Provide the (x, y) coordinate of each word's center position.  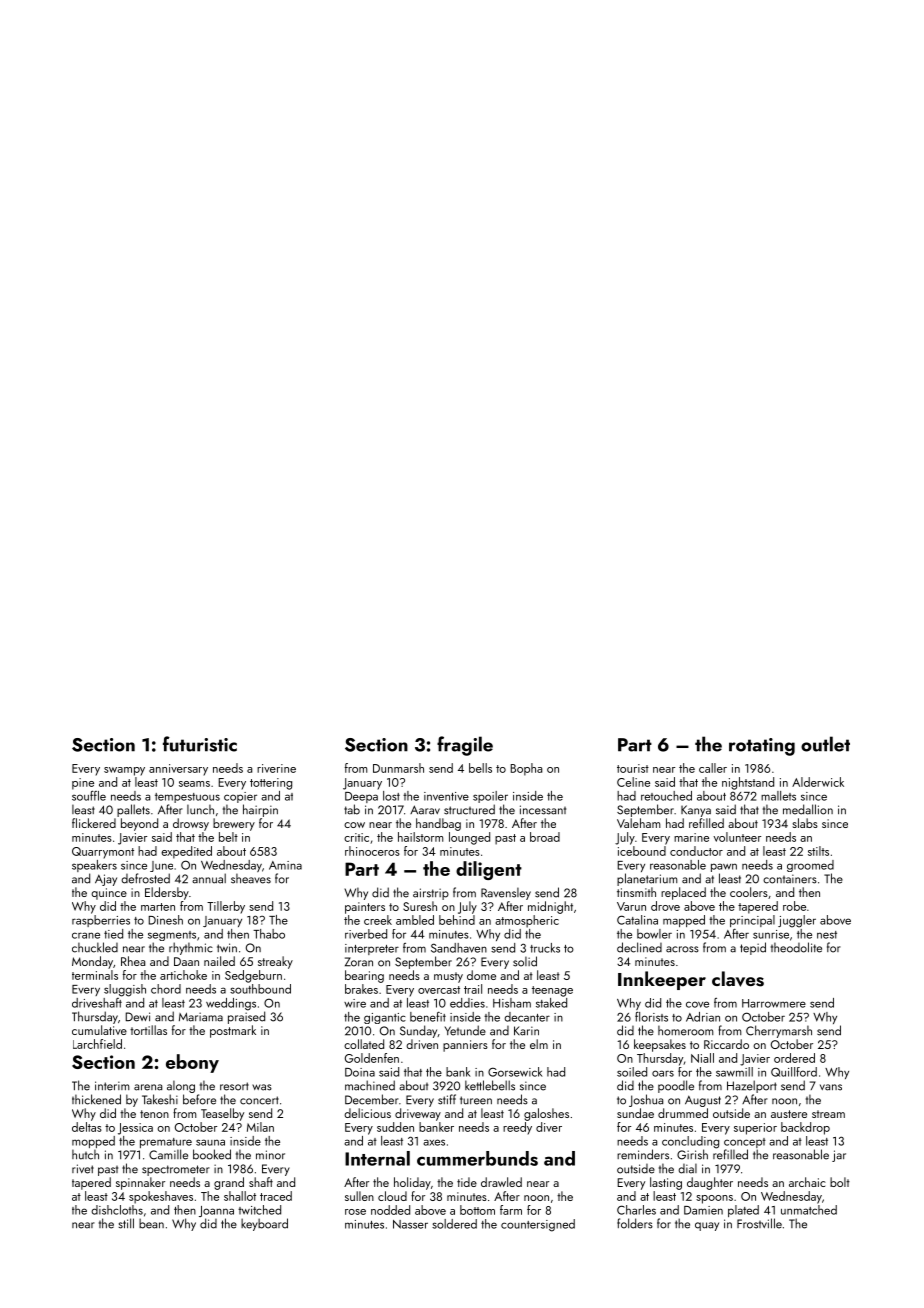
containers (790, 879)
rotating (762, 747)
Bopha (526, 769)
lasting (666, 1183)
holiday (412, 1183)
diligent (489, 870)
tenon (154, 1114)
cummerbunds (477, 1158)
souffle (89, 795)
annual (209, 878)
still (126, 1223)
